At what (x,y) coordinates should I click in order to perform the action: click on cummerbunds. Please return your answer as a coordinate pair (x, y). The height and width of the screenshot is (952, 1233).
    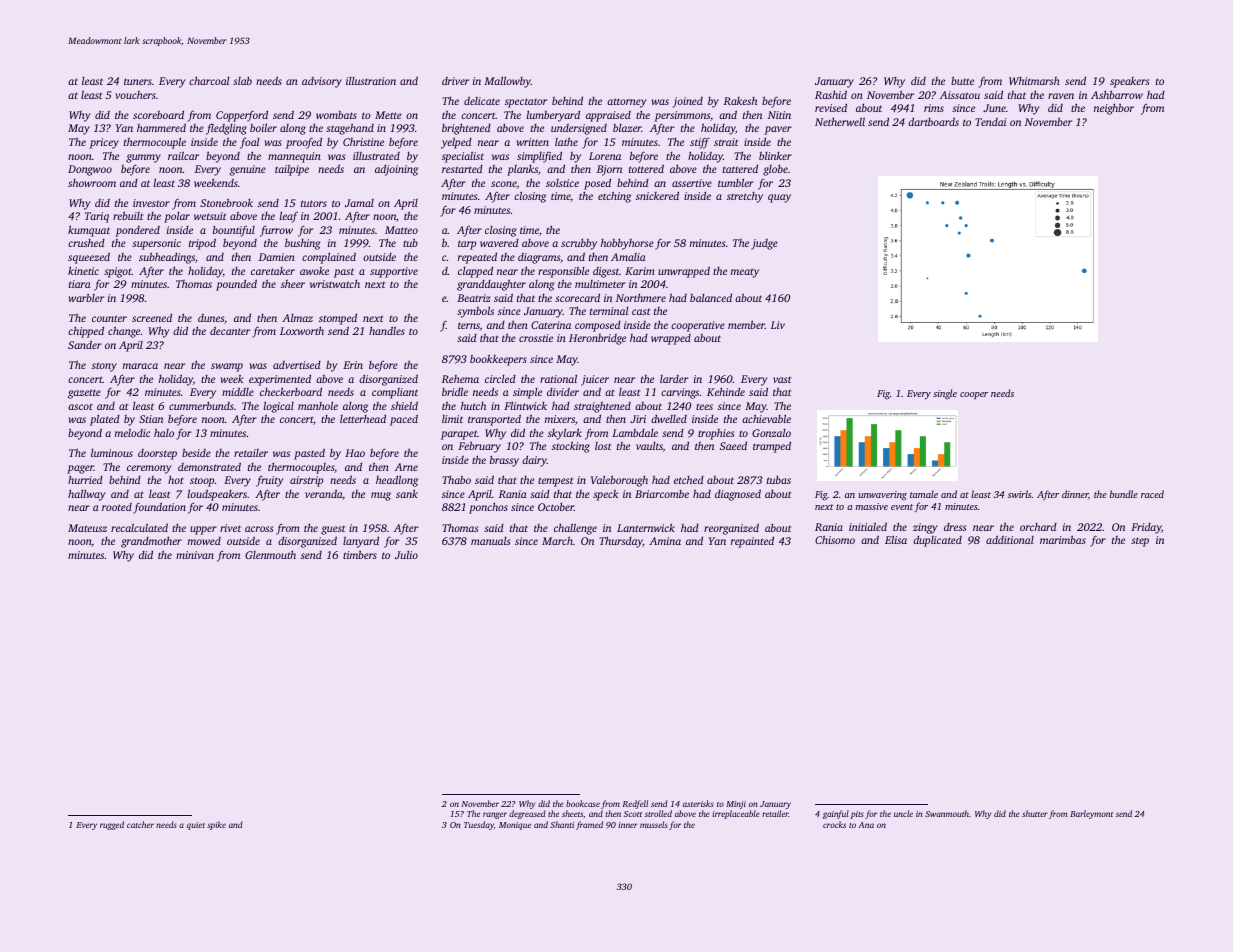
    Looking at the image, I should click on (201, 405).
